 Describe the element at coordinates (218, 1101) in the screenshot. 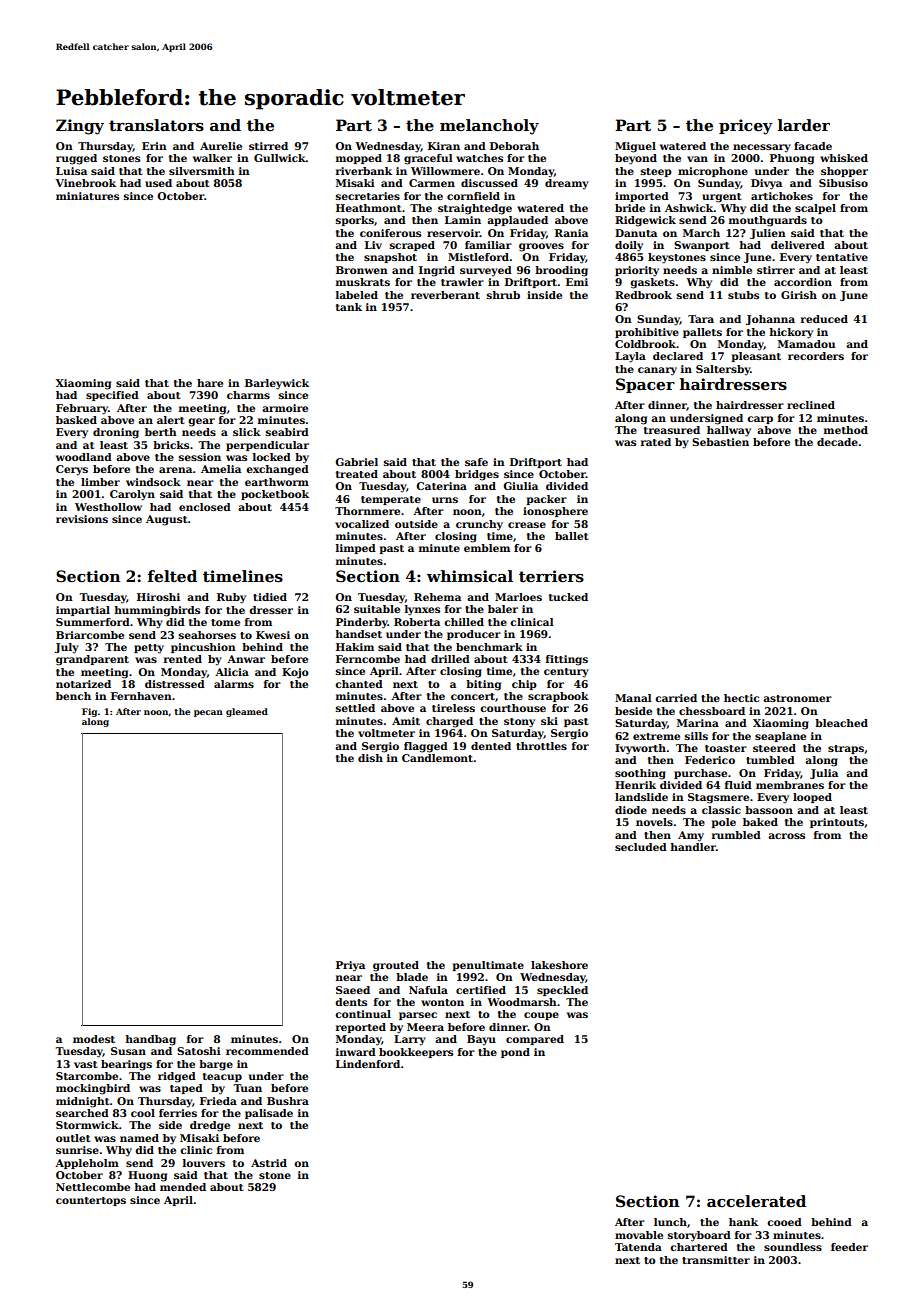

I see `Frieda` at that location.
